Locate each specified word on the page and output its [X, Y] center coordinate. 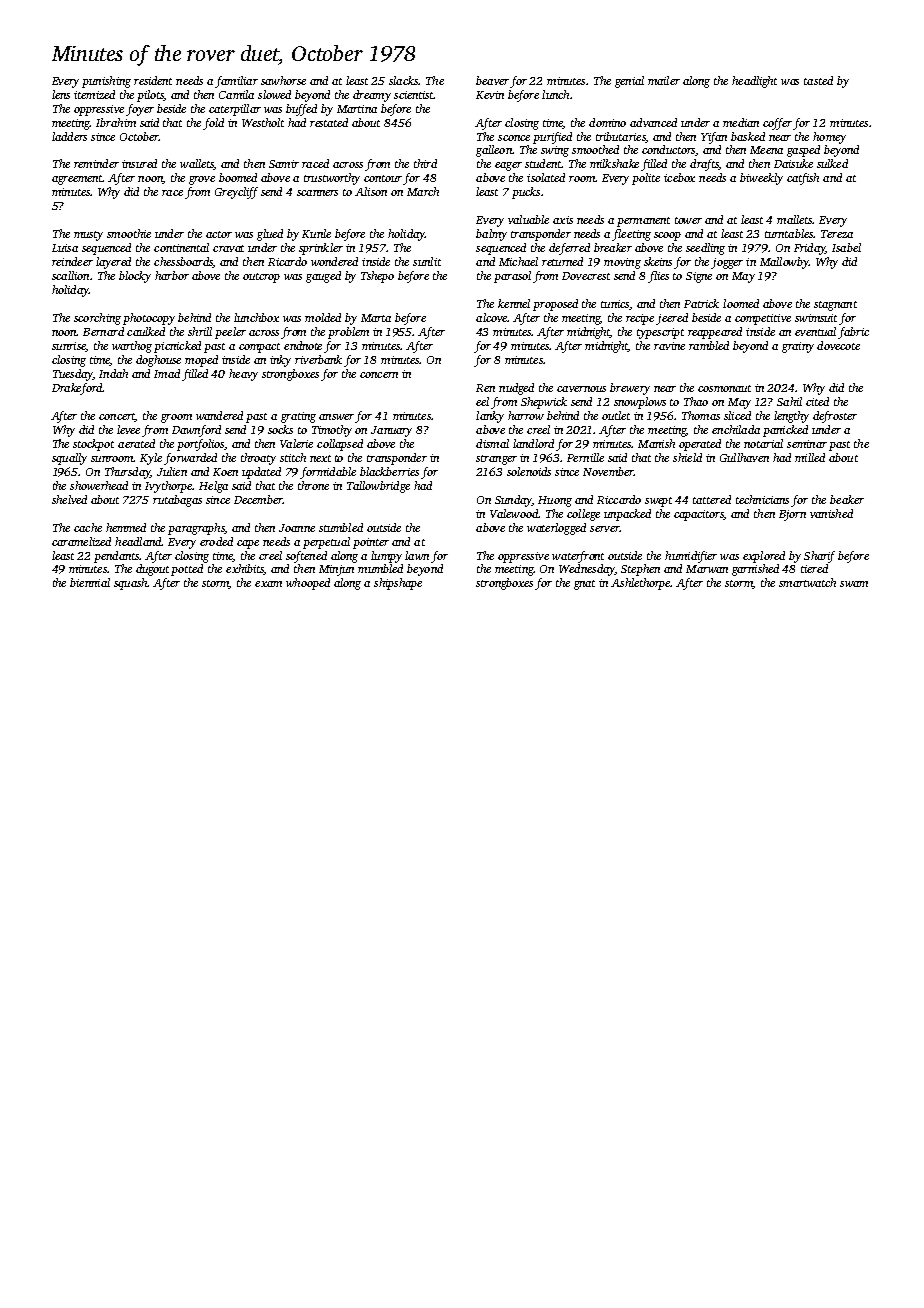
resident [153, 80]
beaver [492, 80]
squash [131, 584]
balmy [491, 235]
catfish [803, 179]
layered [113, 263]
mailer [664, 80]
